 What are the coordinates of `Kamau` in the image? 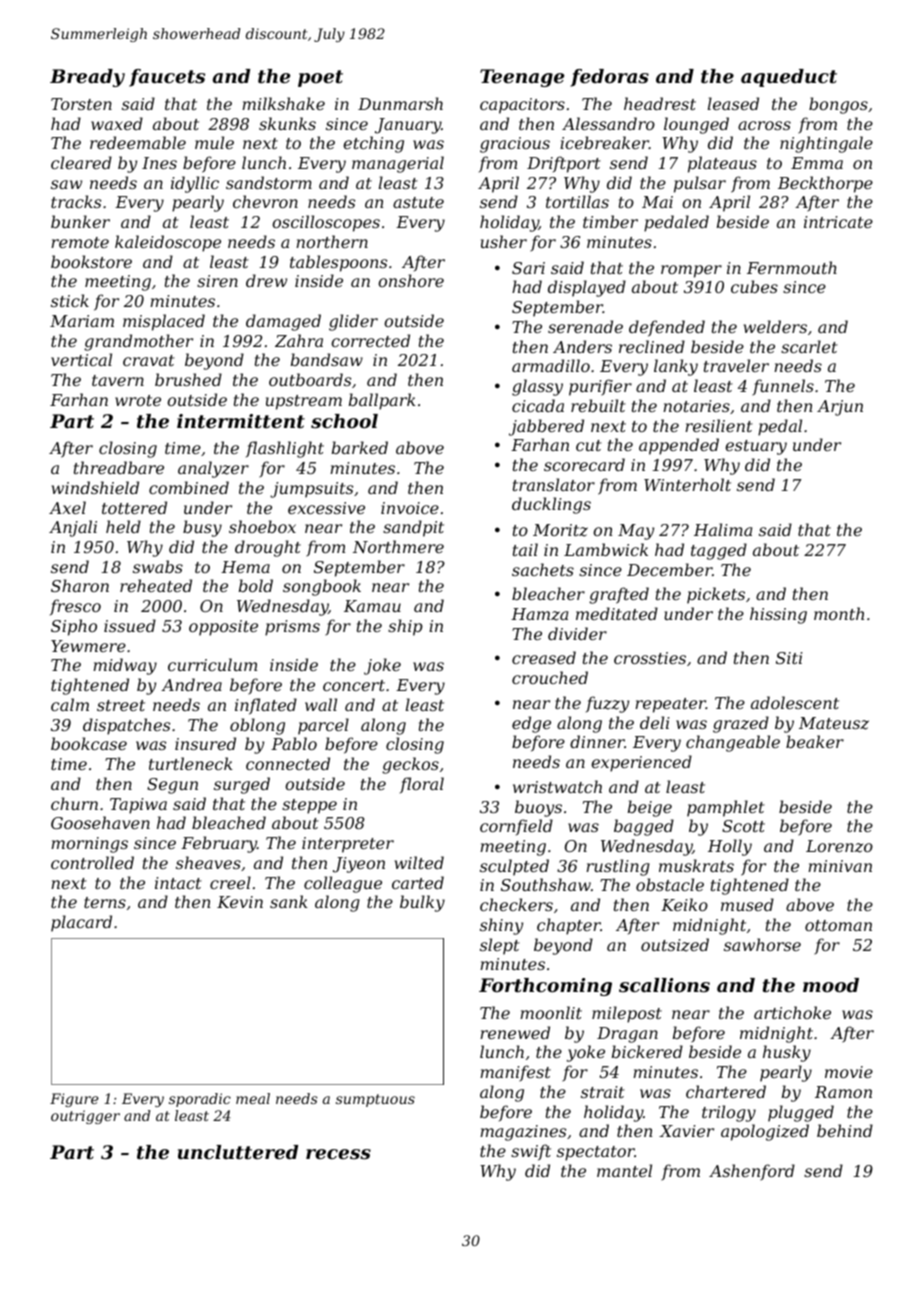 It's located at (372, 606).
